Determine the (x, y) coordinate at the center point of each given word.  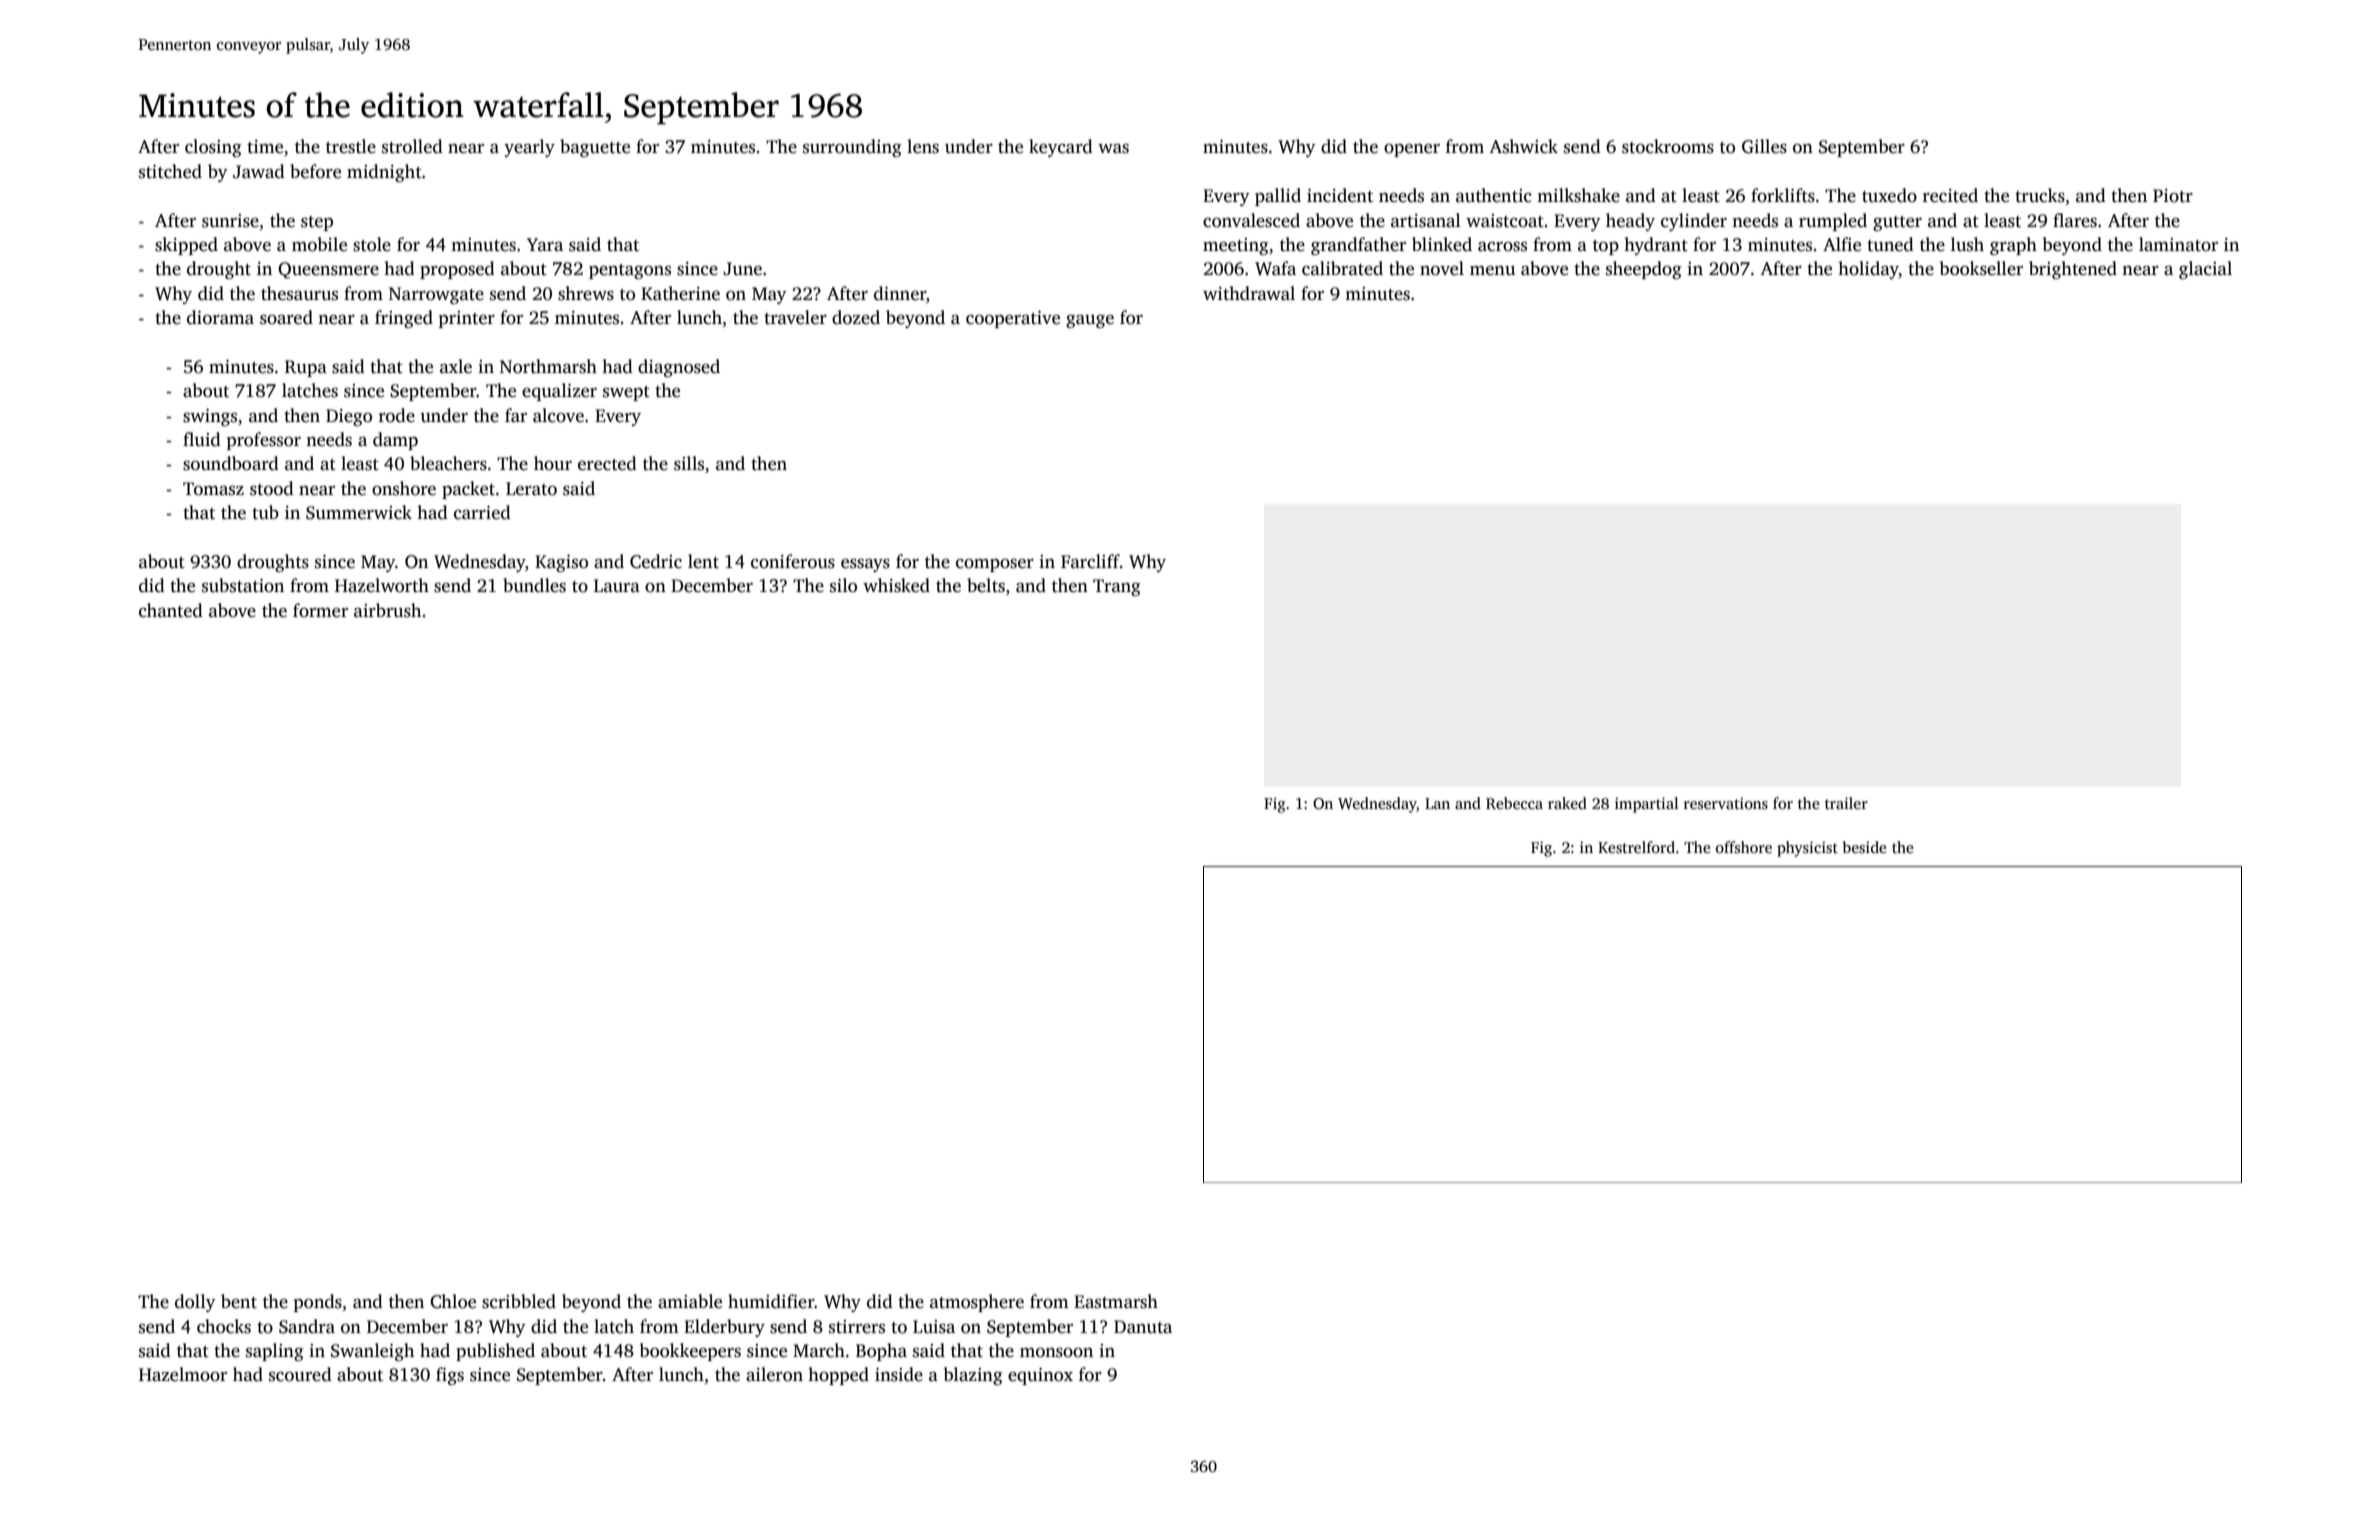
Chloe (453, 1301)
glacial (2205, 270)
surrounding (852, 148)
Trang (1117, 587)
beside (1864, 847)
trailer (1846, 803)
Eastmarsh (1116, 1301)
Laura (617, 586)
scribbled (519, 1301)
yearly (529, 148)
